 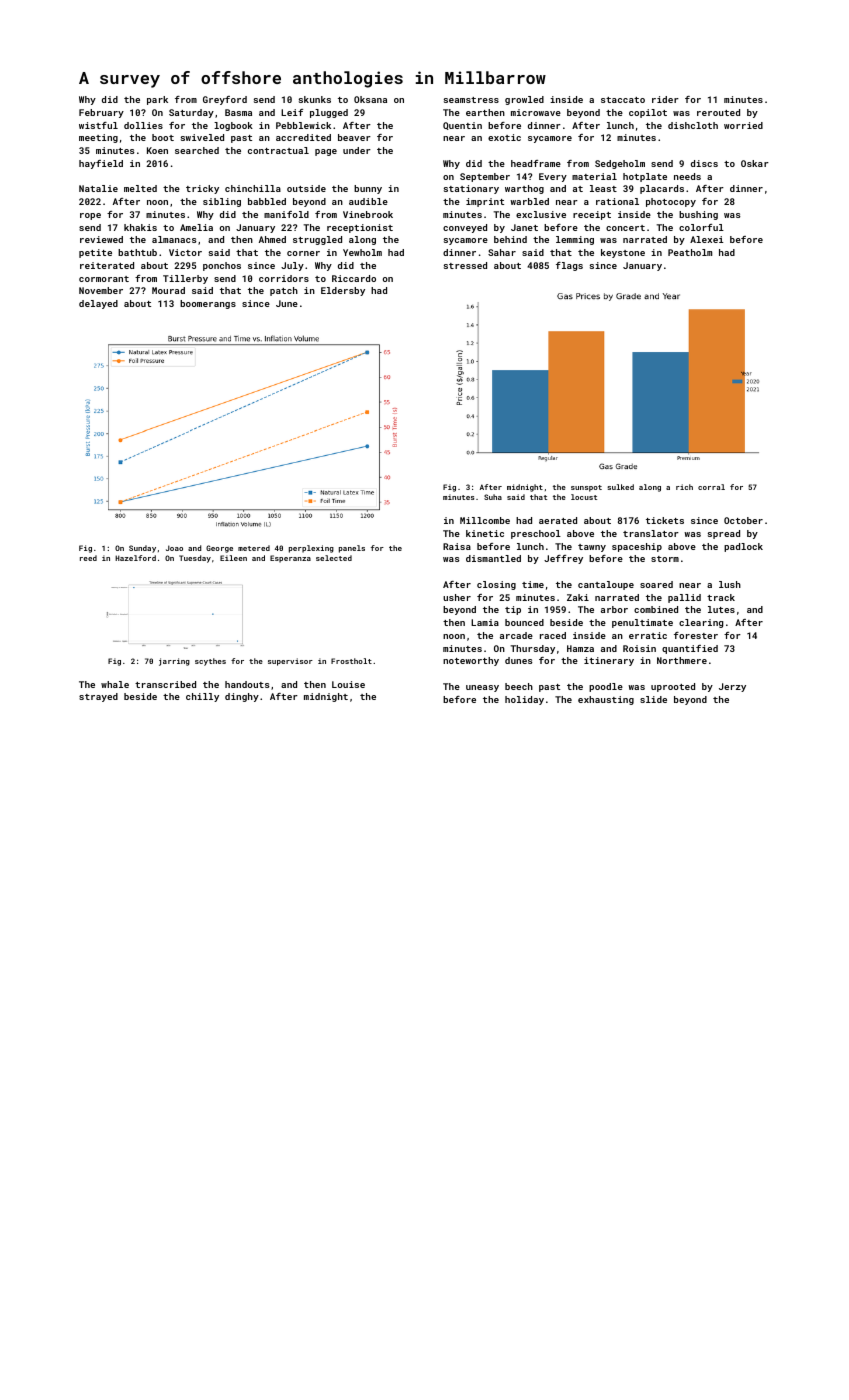 What do you see at coordinates (684, 487) in the page?
I see `rich` at bounding box center [684, 487].
